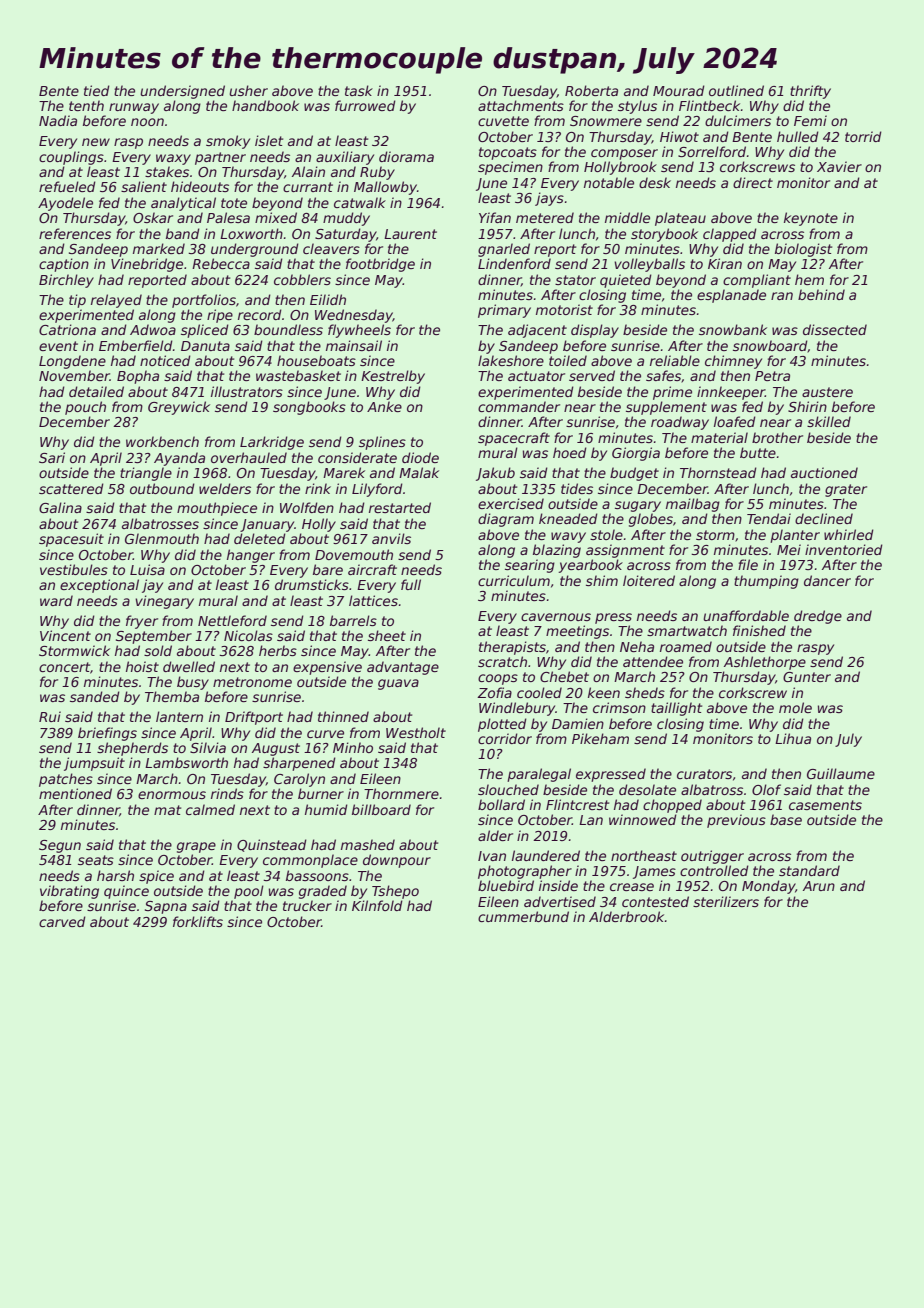 The width and height of the document is (924, 1308). Describe the element at coordinates (382, 443) in the document. I see `splines` at that location.
